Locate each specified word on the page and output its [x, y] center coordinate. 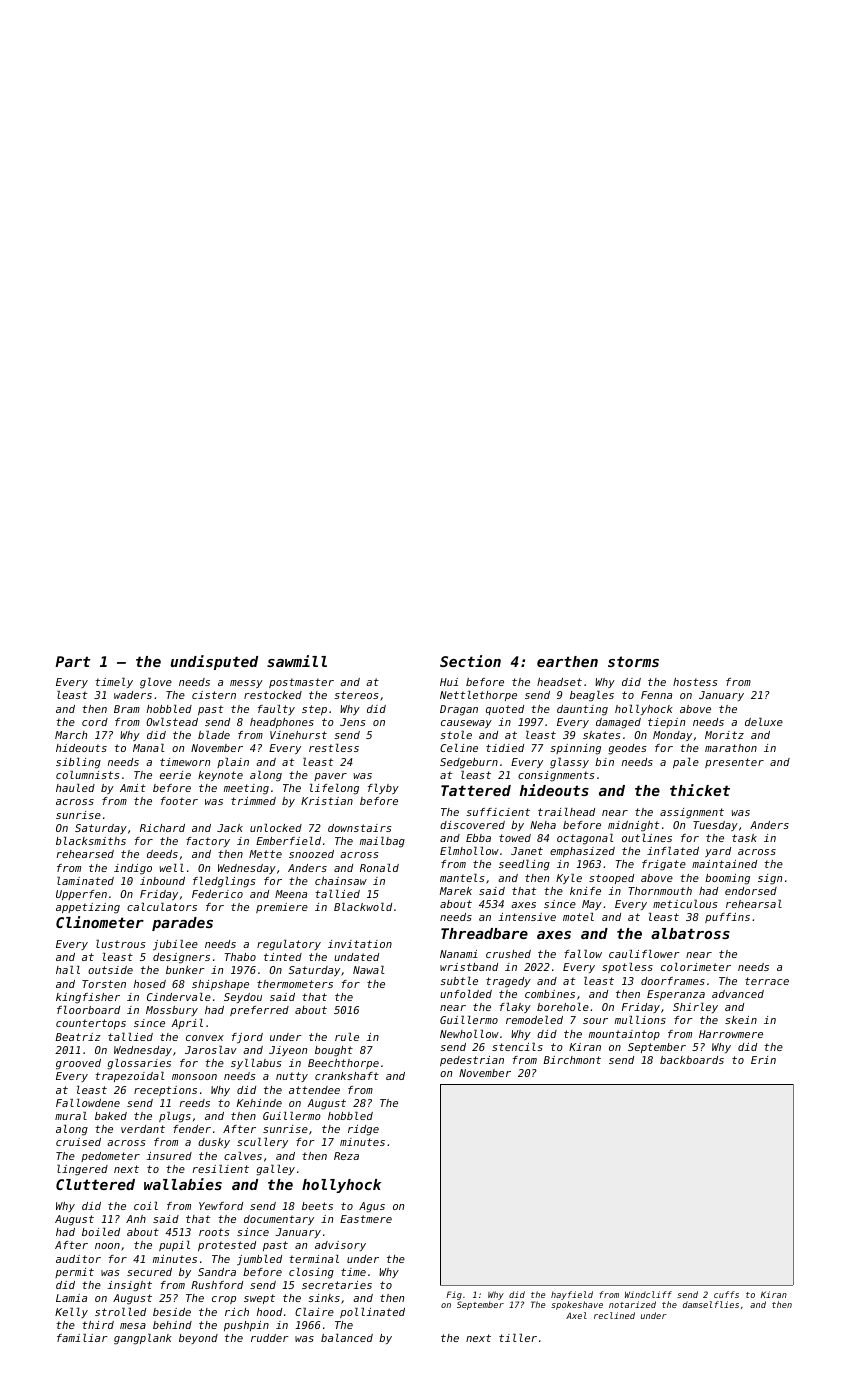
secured [149, 1272]
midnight [633, 826]
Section [470, 661]
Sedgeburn [469, 763]
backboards [692, 1060]
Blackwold [363, 907]
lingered [82, 1170]
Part [72, 661]
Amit [133, 788]
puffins [727, 918]
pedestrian [472, 1061]
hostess [695, 682]
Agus [372, 1207]
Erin [763, 1060]
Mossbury [172, 1011]
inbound [162, 881]
